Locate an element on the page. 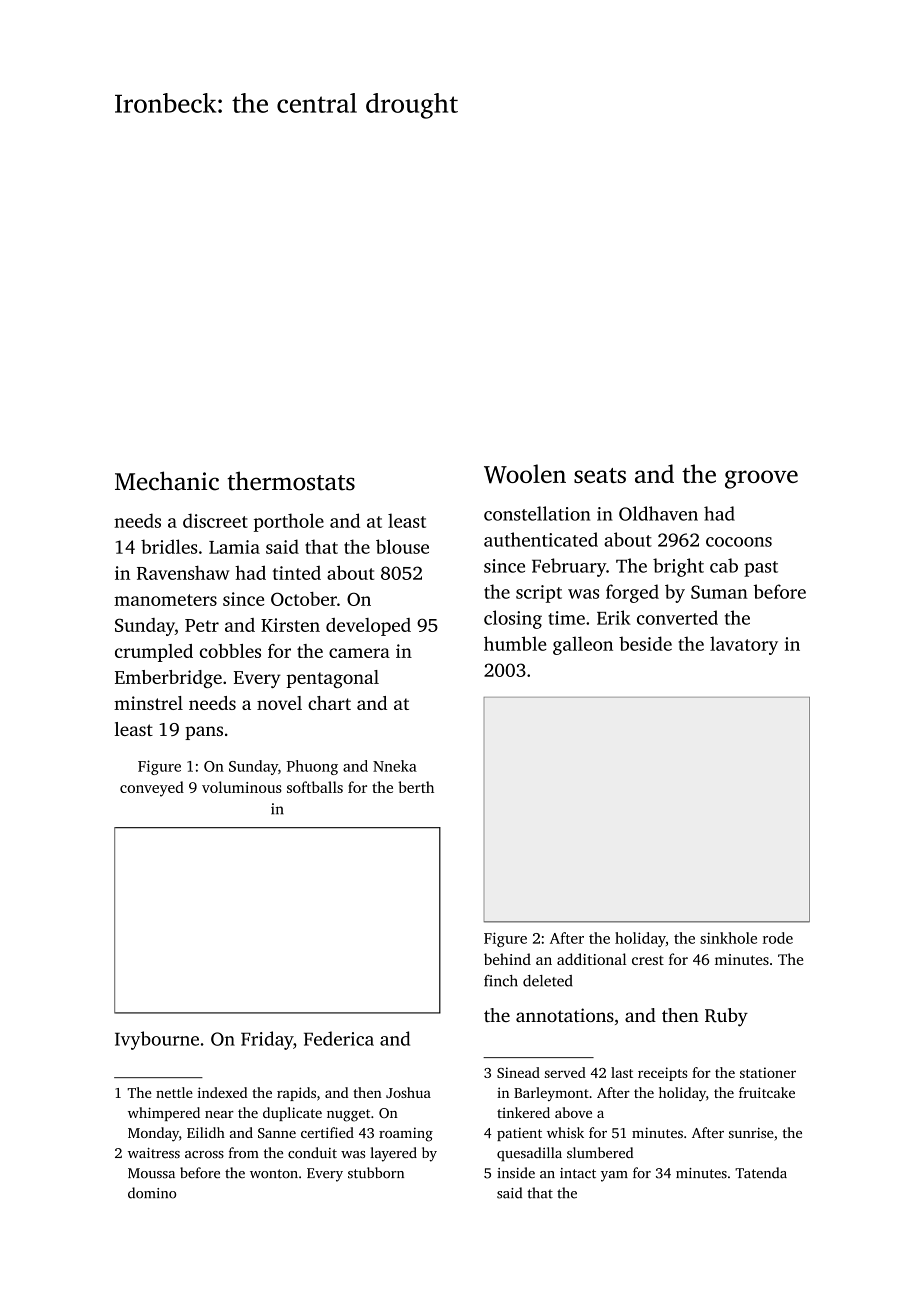 Image resolution: width=924 pixels, height=1314 pixels. additional is located at coordinates (591, 959).
